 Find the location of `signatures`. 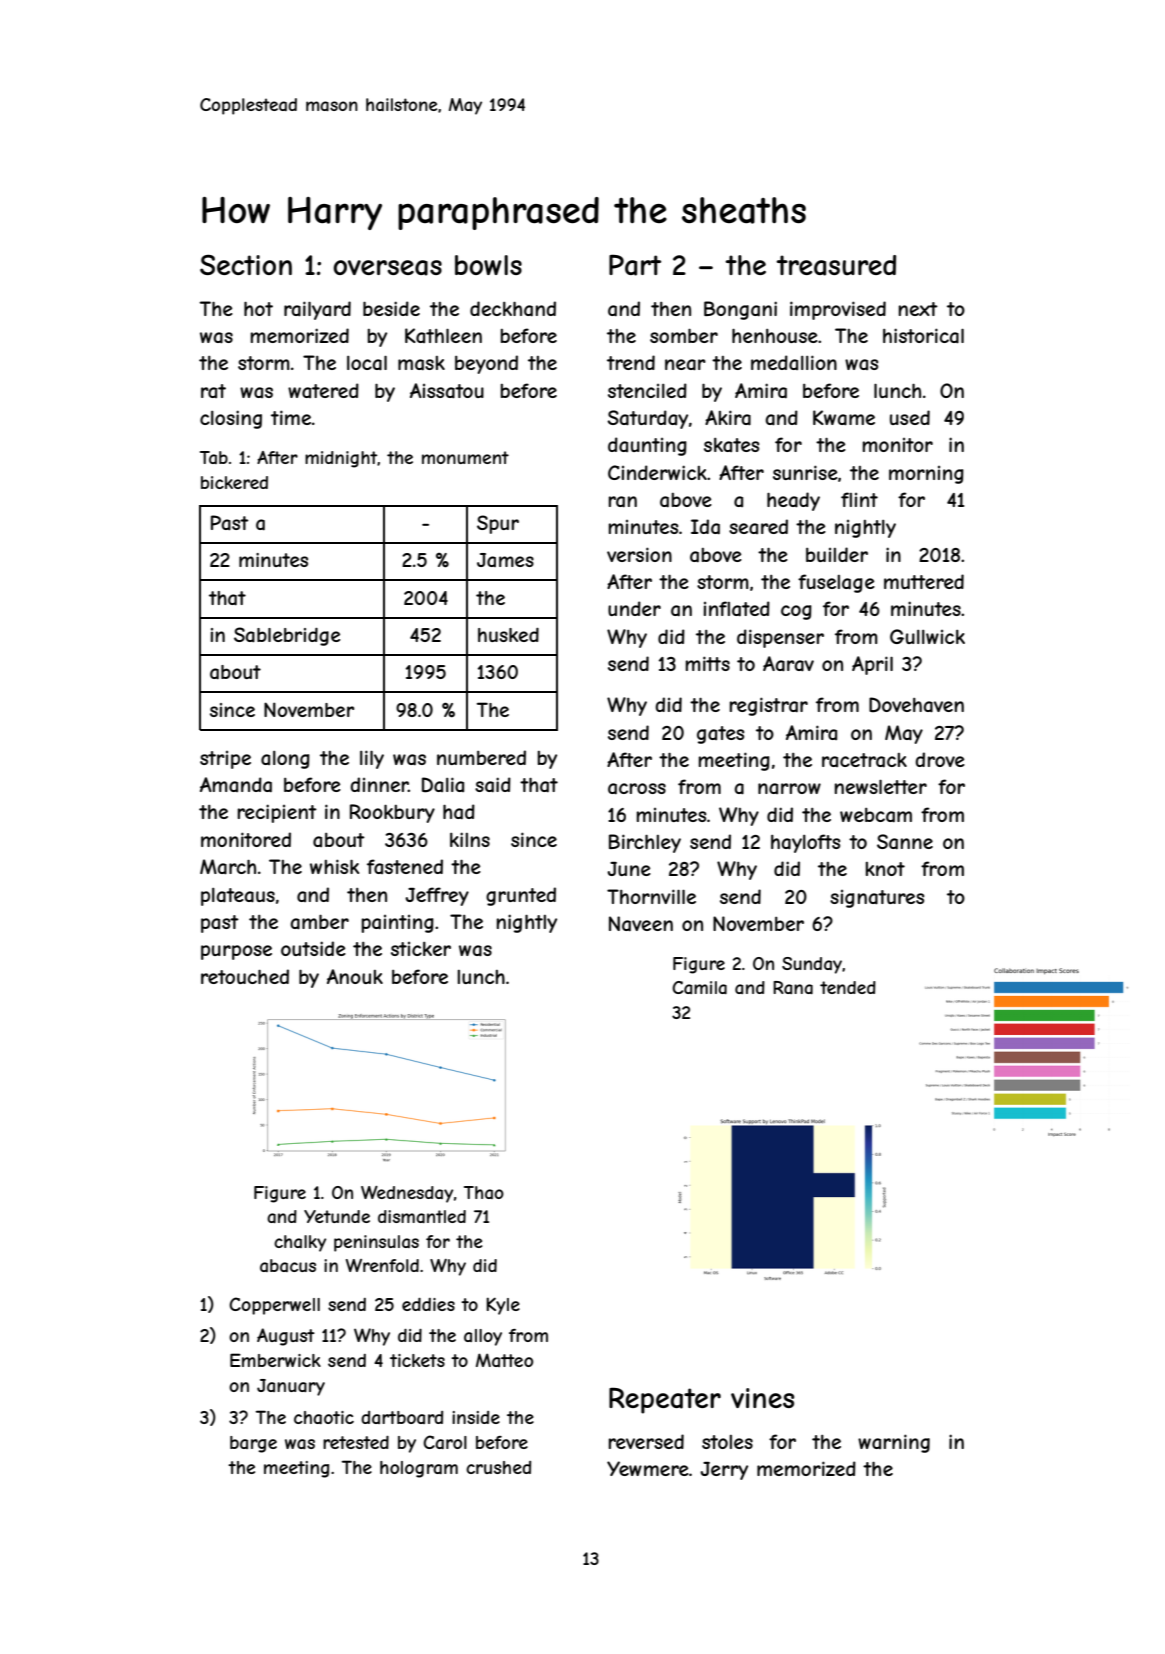

signatures is located at coordinates (877, 899).
